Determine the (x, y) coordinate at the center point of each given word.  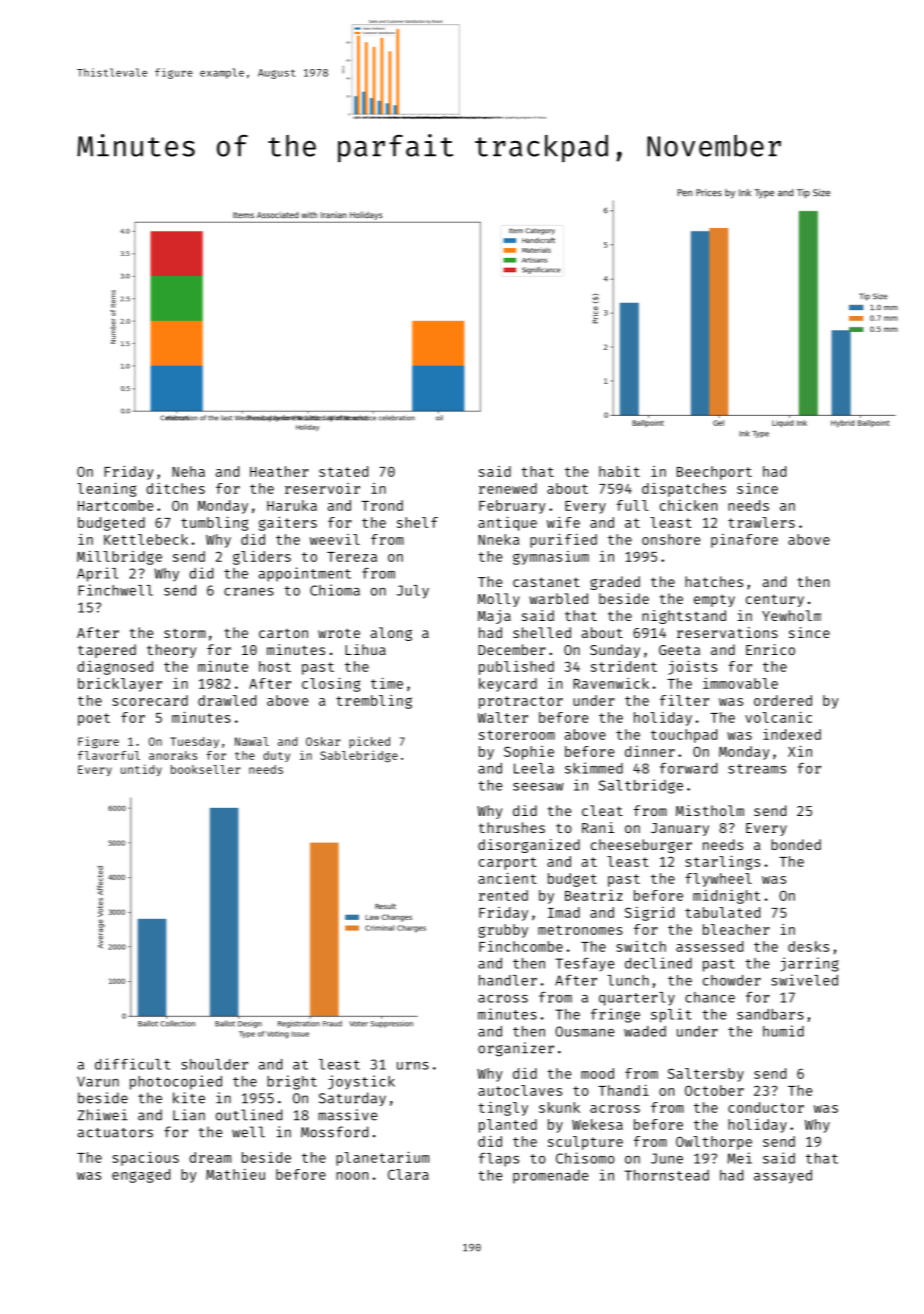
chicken (688, 505)
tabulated (722, 912)
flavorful (109, 755)
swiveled (804, 980)
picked (369, 742)
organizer (516, 1049)
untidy (141, 770)
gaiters (288, 523)
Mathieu (235, 1174)
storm (185, 633)
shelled (542, 632)
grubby (503, 931)
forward (688, 768)
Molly (499, 600)
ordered (783, 700)
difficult (132, 1064)
